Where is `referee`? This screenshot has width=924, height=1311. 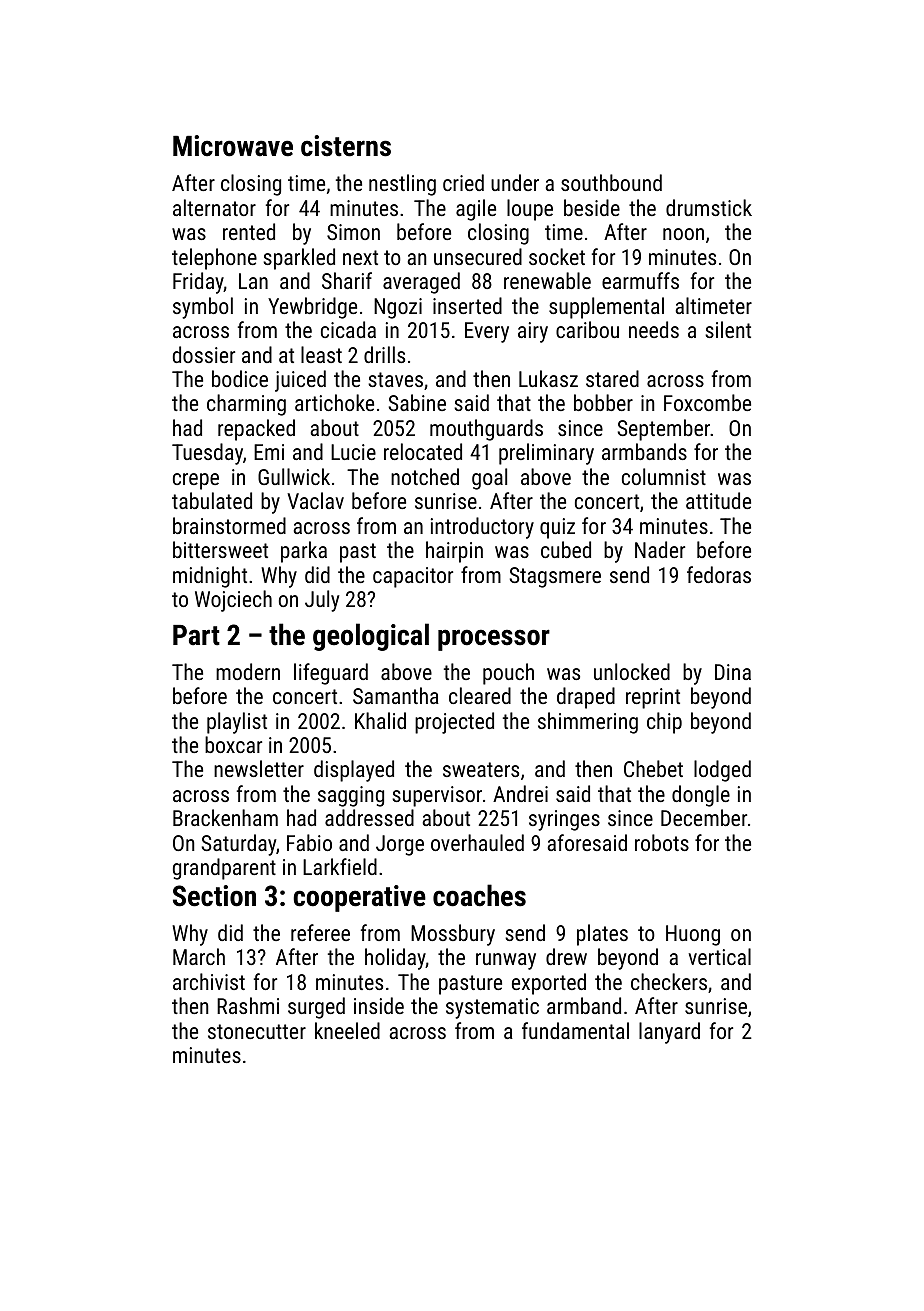 referee is located at coordinates (320, 932).
